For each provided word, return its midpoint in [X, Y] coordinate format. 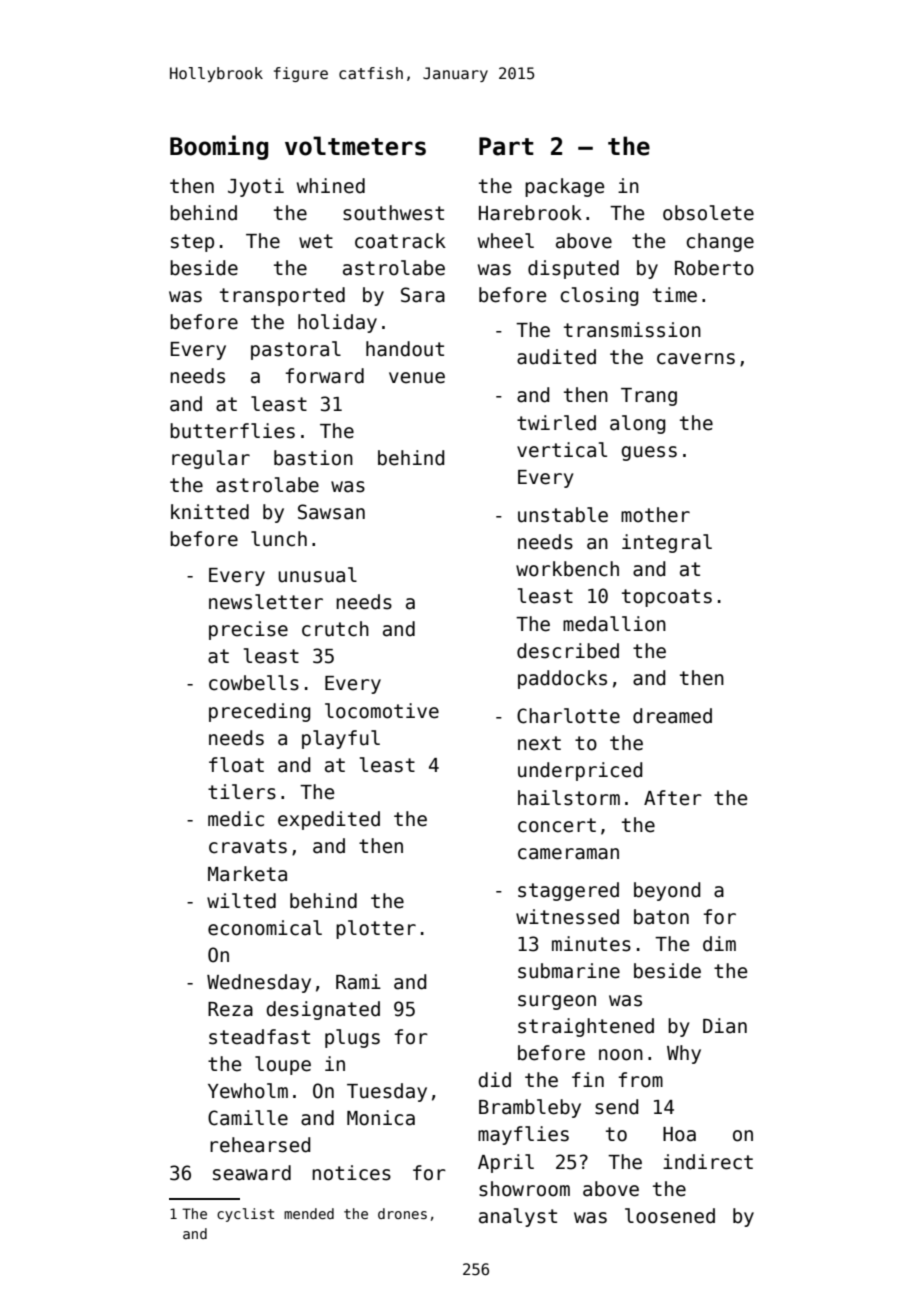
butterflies [232, 431]
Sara [423, 295]
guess [649, 453]
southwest [393, 213]
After [673, 798]
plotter [376, 929]
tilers [242, 792]
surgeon [557, 1002]
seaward [252, 1173]
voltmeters [355, 146]
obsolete [708, 213]
